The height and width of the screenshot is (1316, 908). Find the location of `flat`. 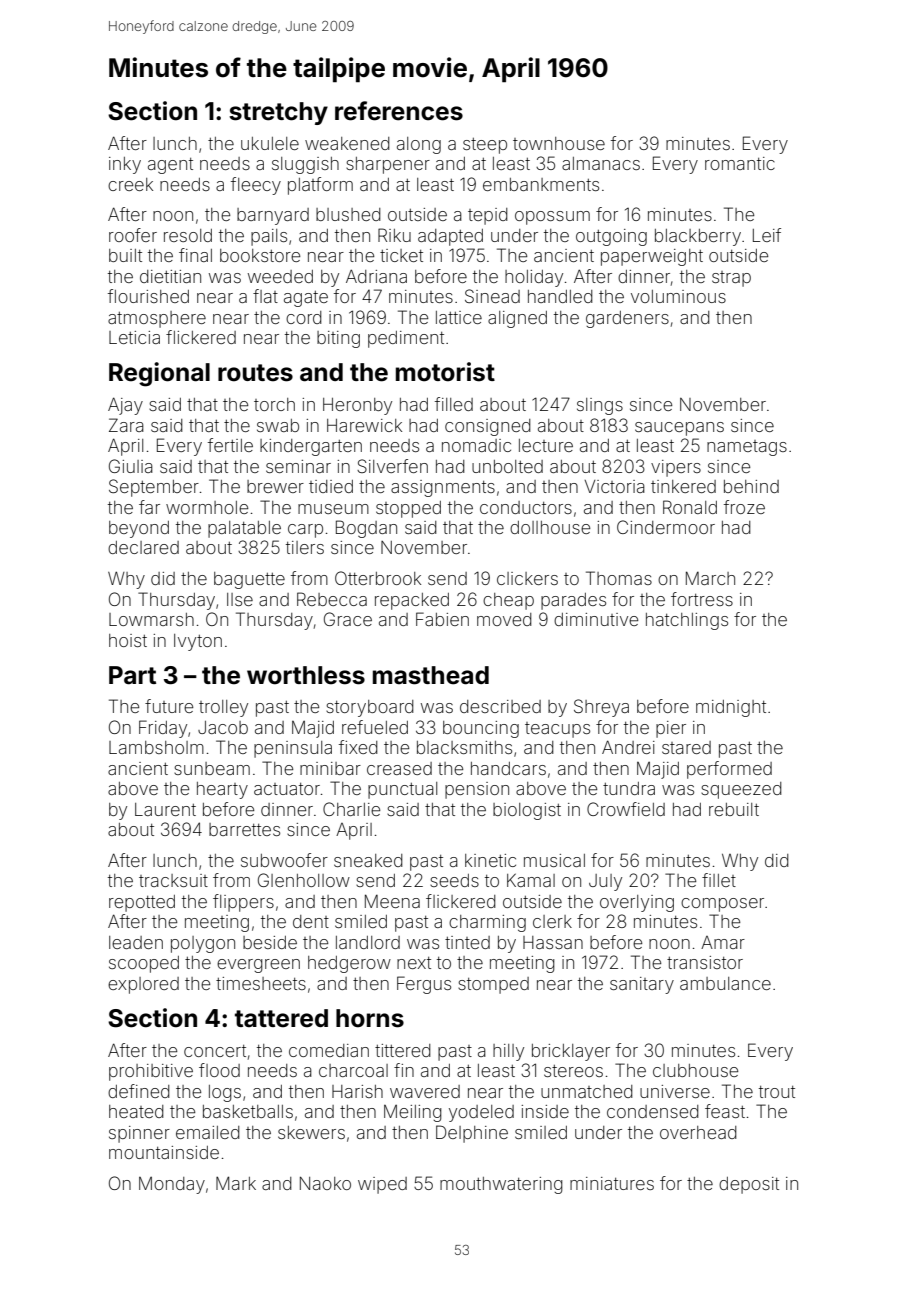

flat is located at coordinates (265, 296).
